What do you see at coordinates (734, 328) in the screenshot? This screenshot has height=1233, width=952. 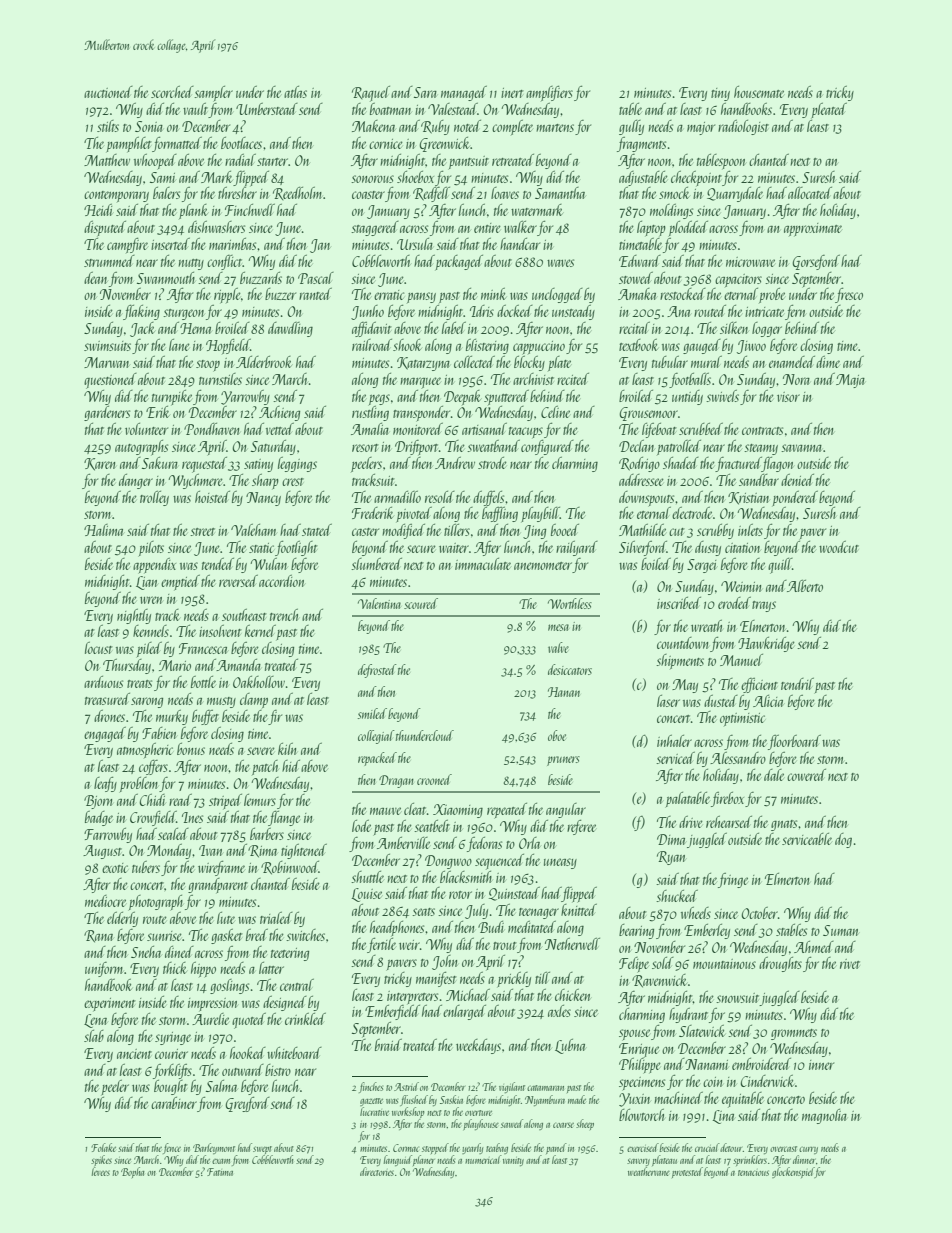 I see `silken` at bounding box center [734, 328].
